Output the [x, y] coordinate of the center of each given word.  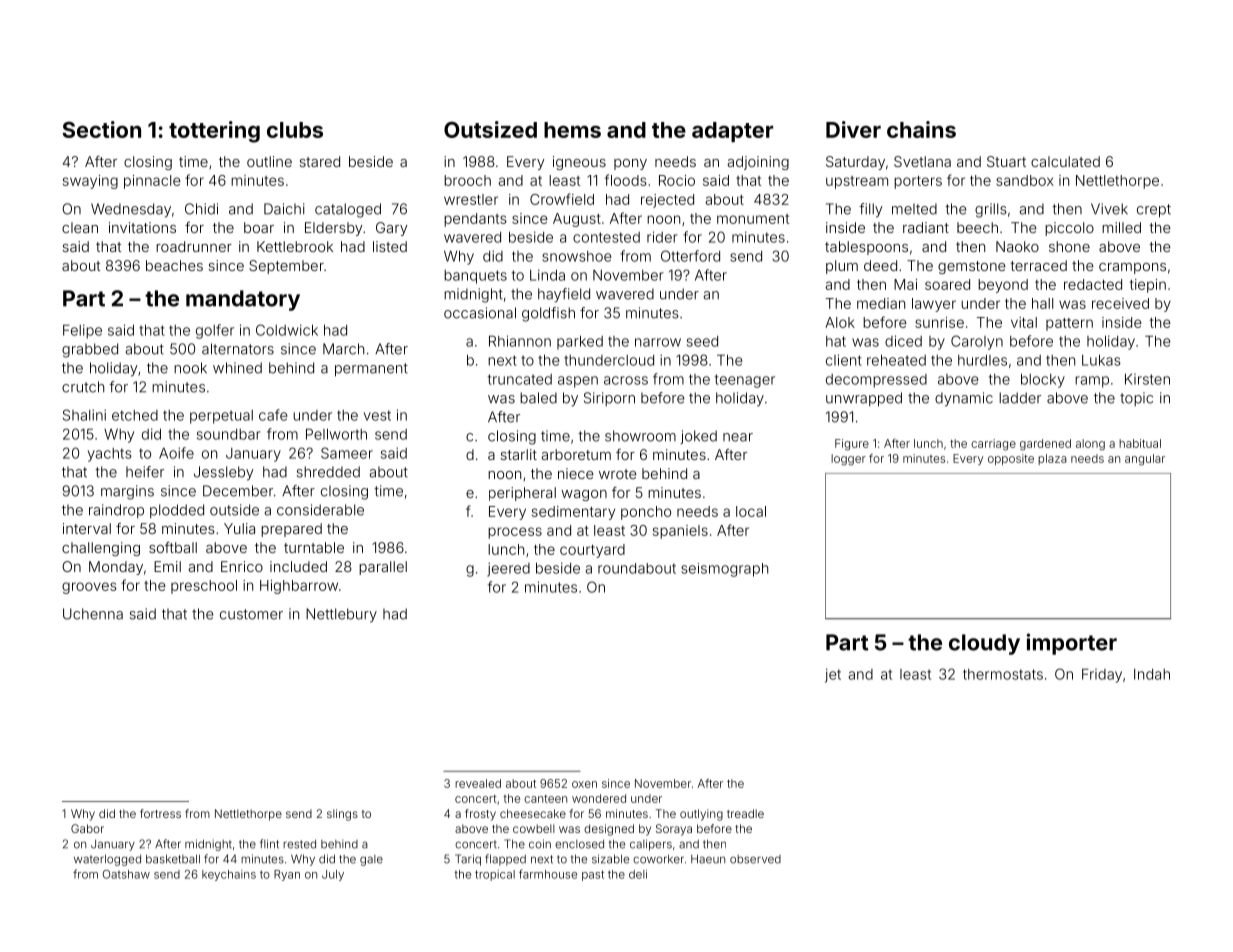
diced [903, 341]
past [593, 875]
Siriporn [609, 399]
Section [101, 129]
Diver [853, 129]
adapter [732, 132]
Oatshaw [126, 874]
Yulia [239, 528]
